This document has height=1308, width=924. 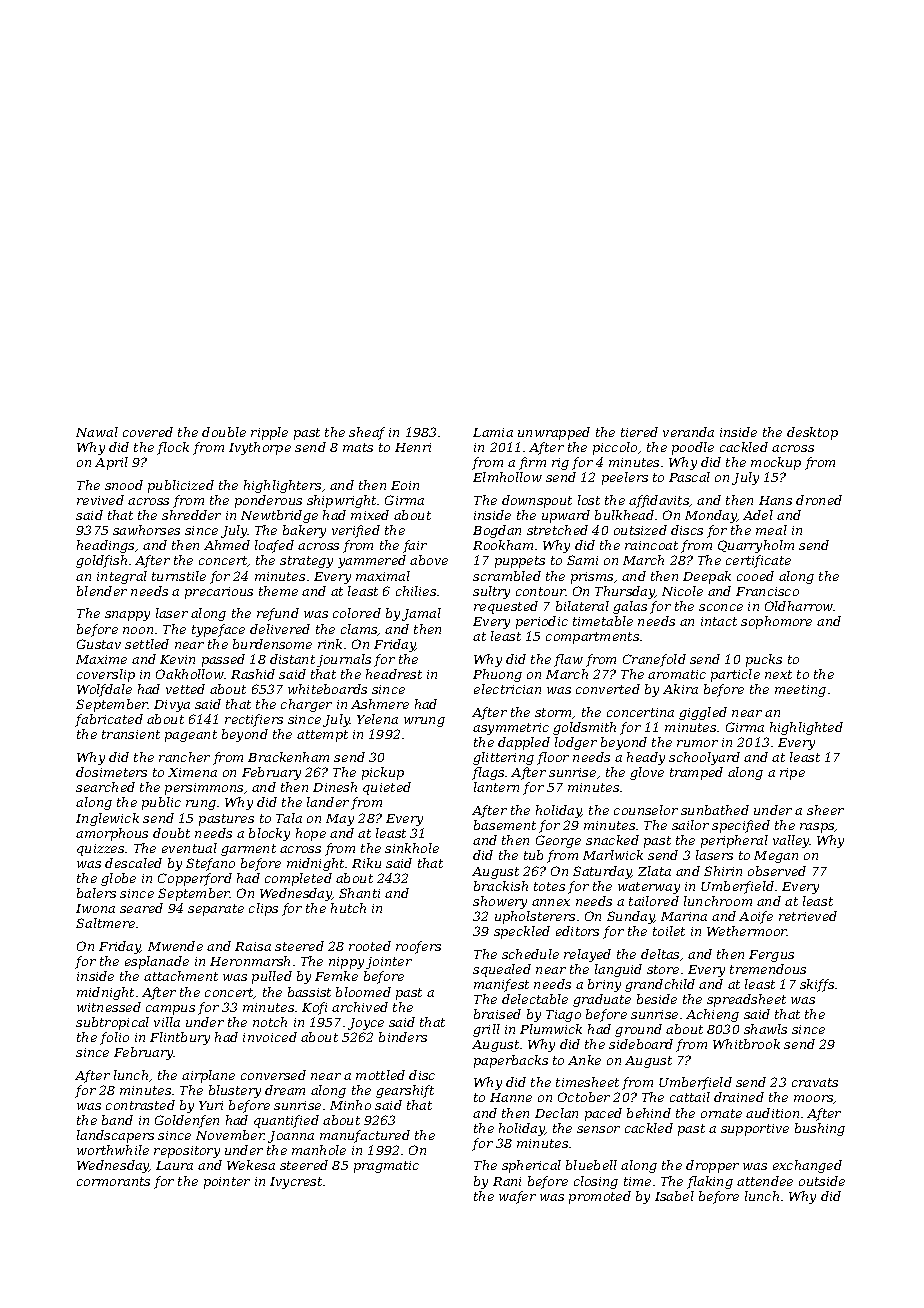 What do you see at coordinates (204, 789) in the document?
I see `persimmons` at bounding box center [204, 789].
